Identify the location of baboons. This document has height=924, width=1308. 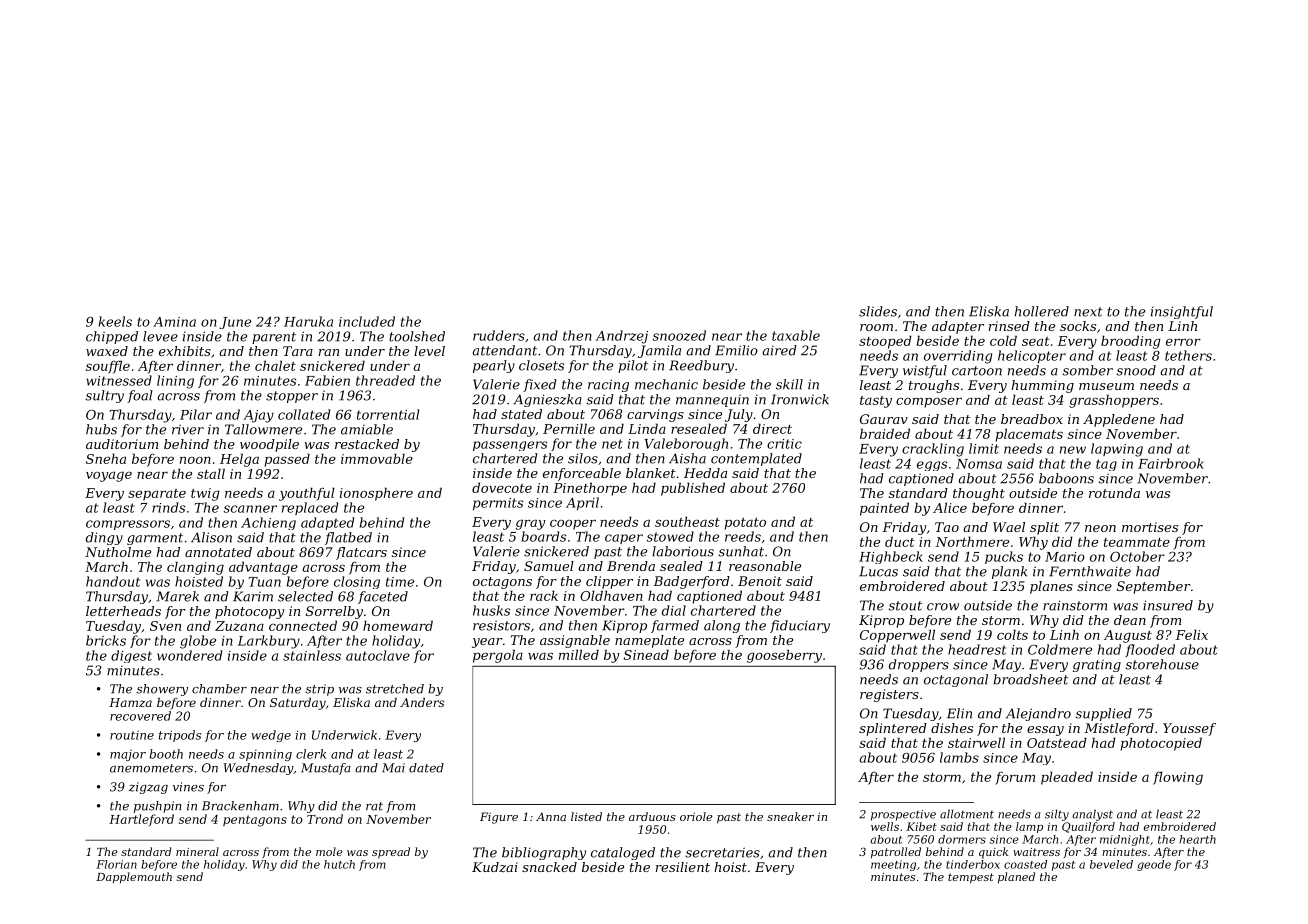
(1066, 478).
